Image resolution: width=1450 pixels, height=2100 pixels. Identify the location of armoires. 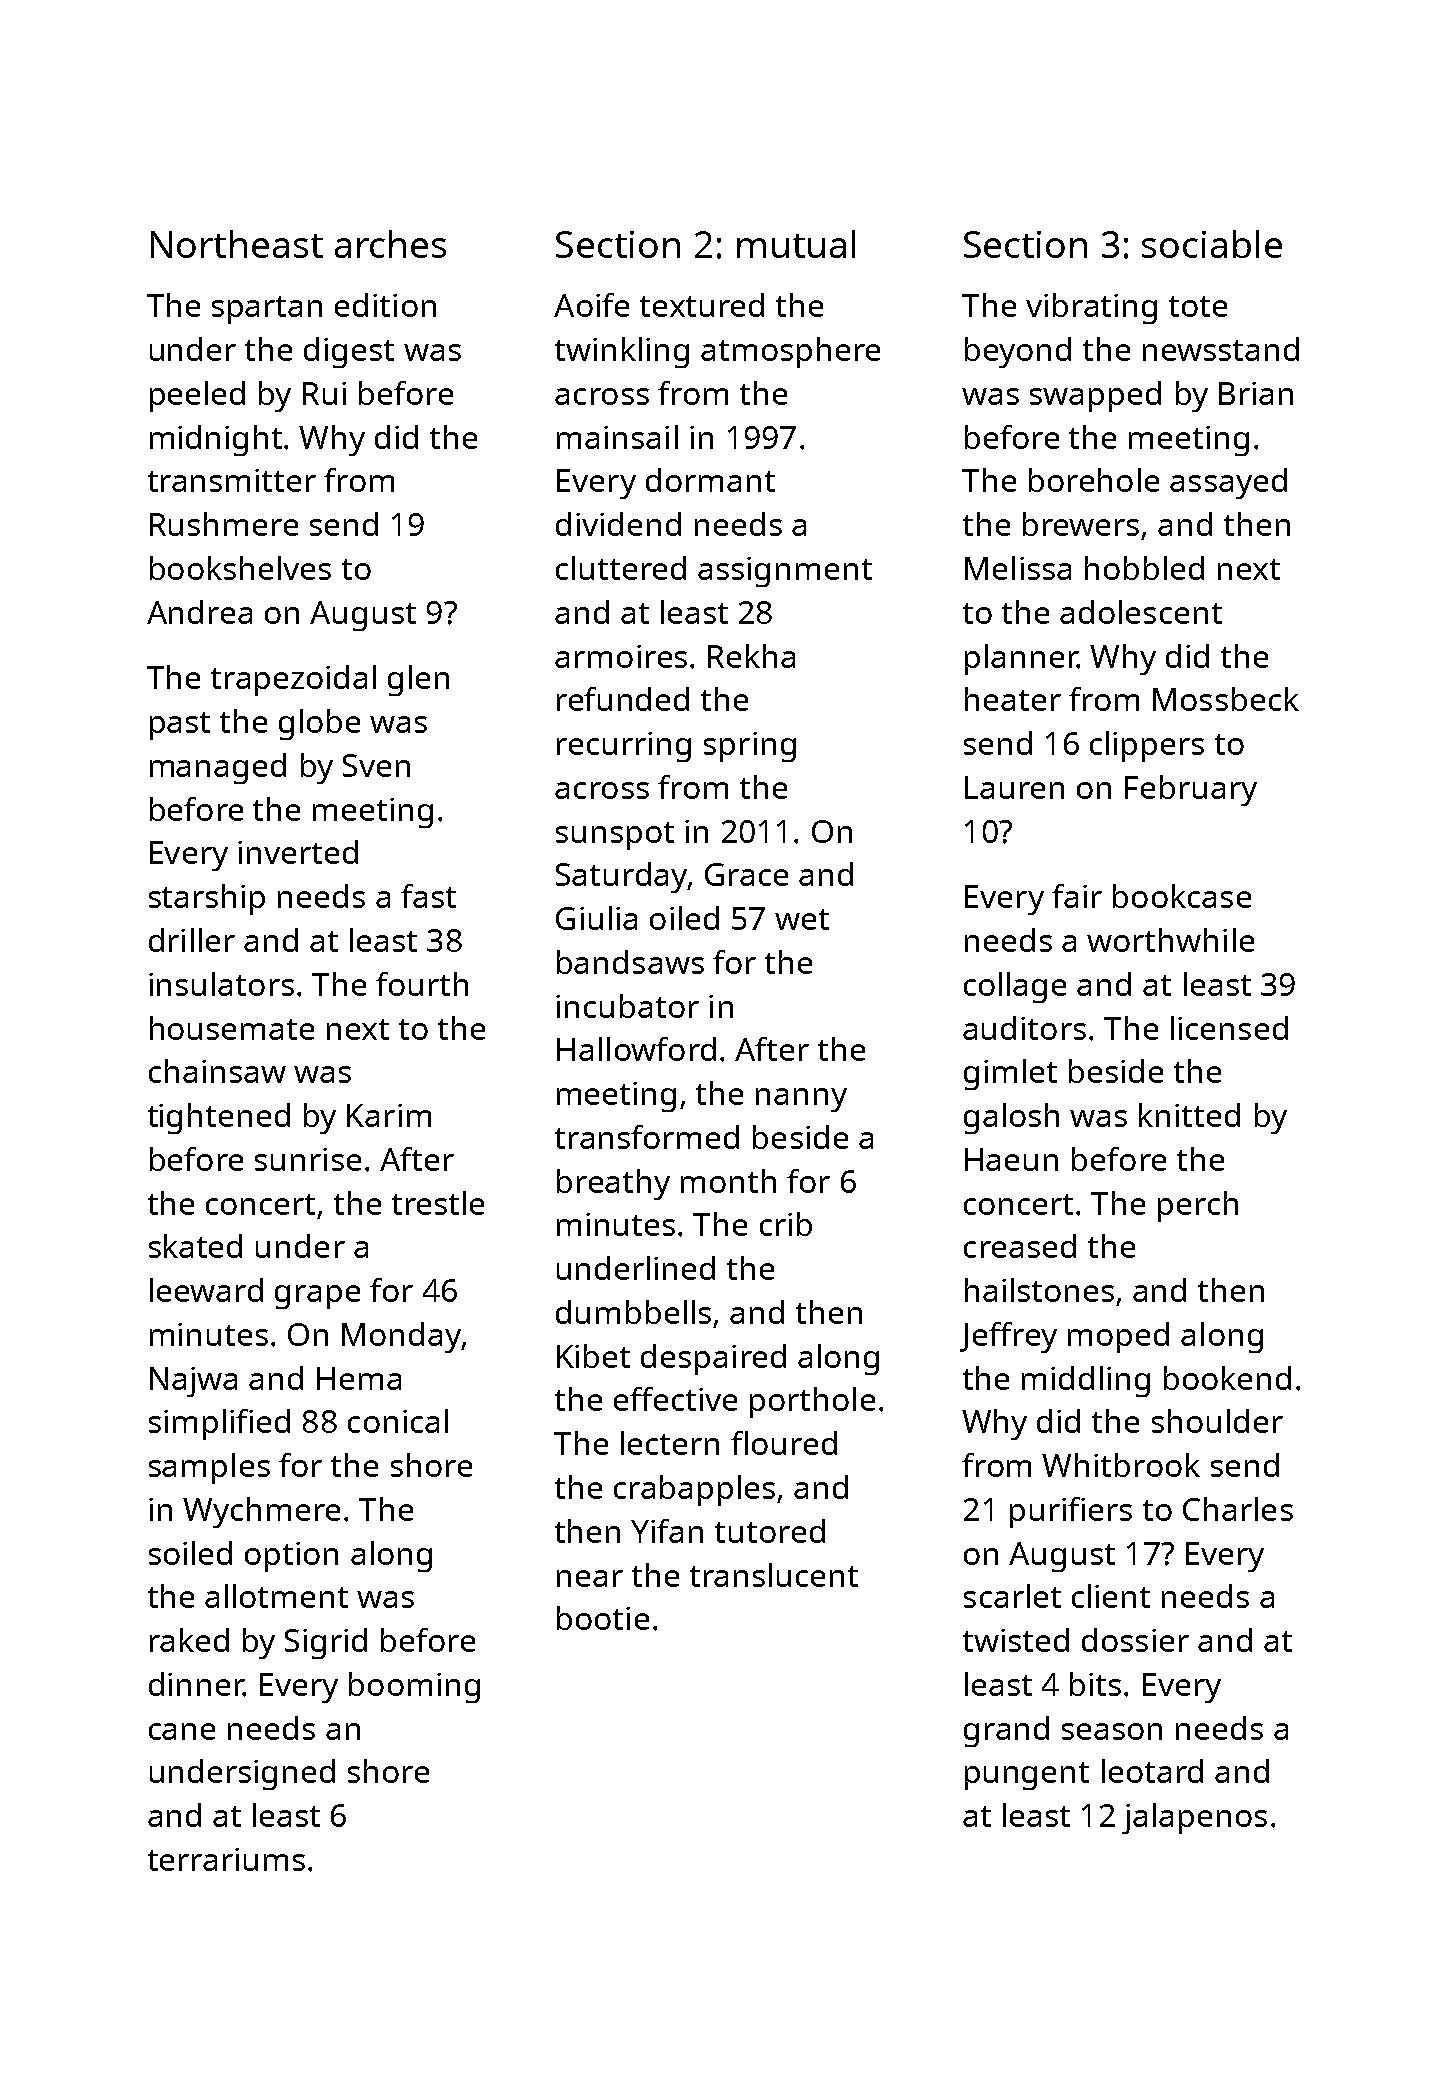
(621, 656).
